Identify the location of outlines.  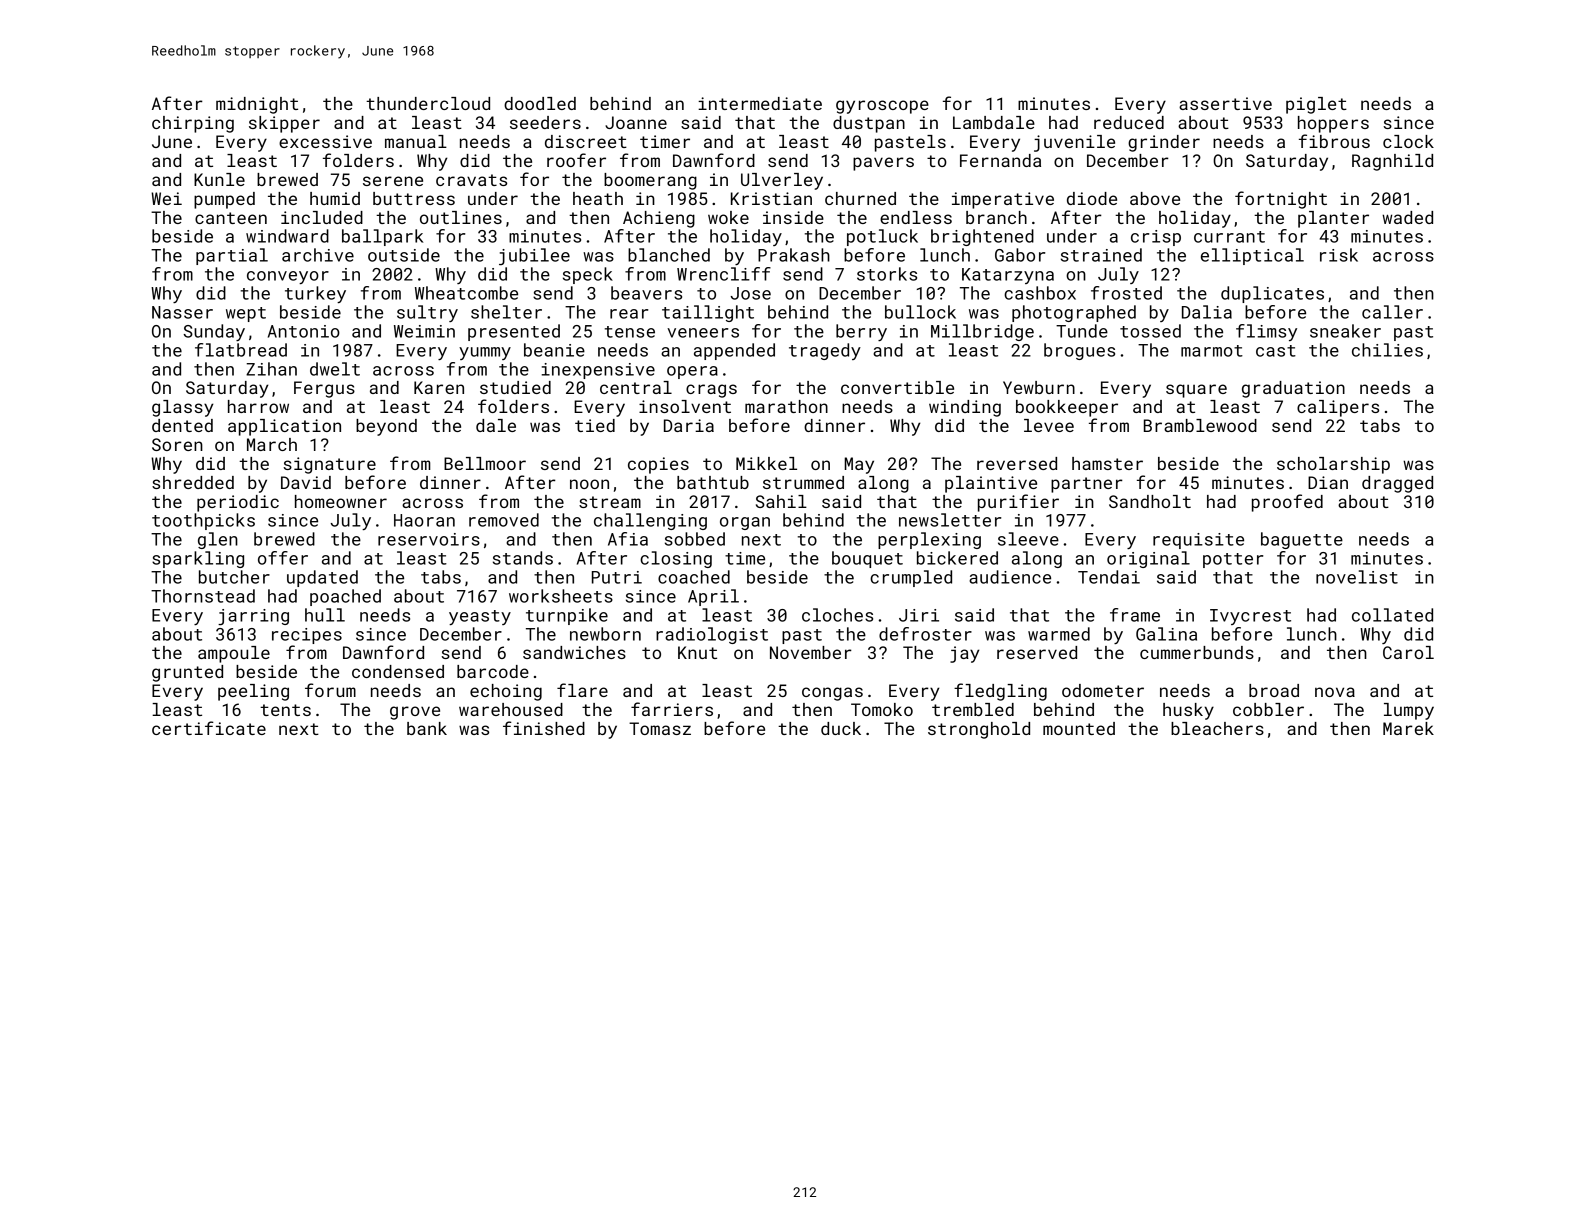
(461, 217).
